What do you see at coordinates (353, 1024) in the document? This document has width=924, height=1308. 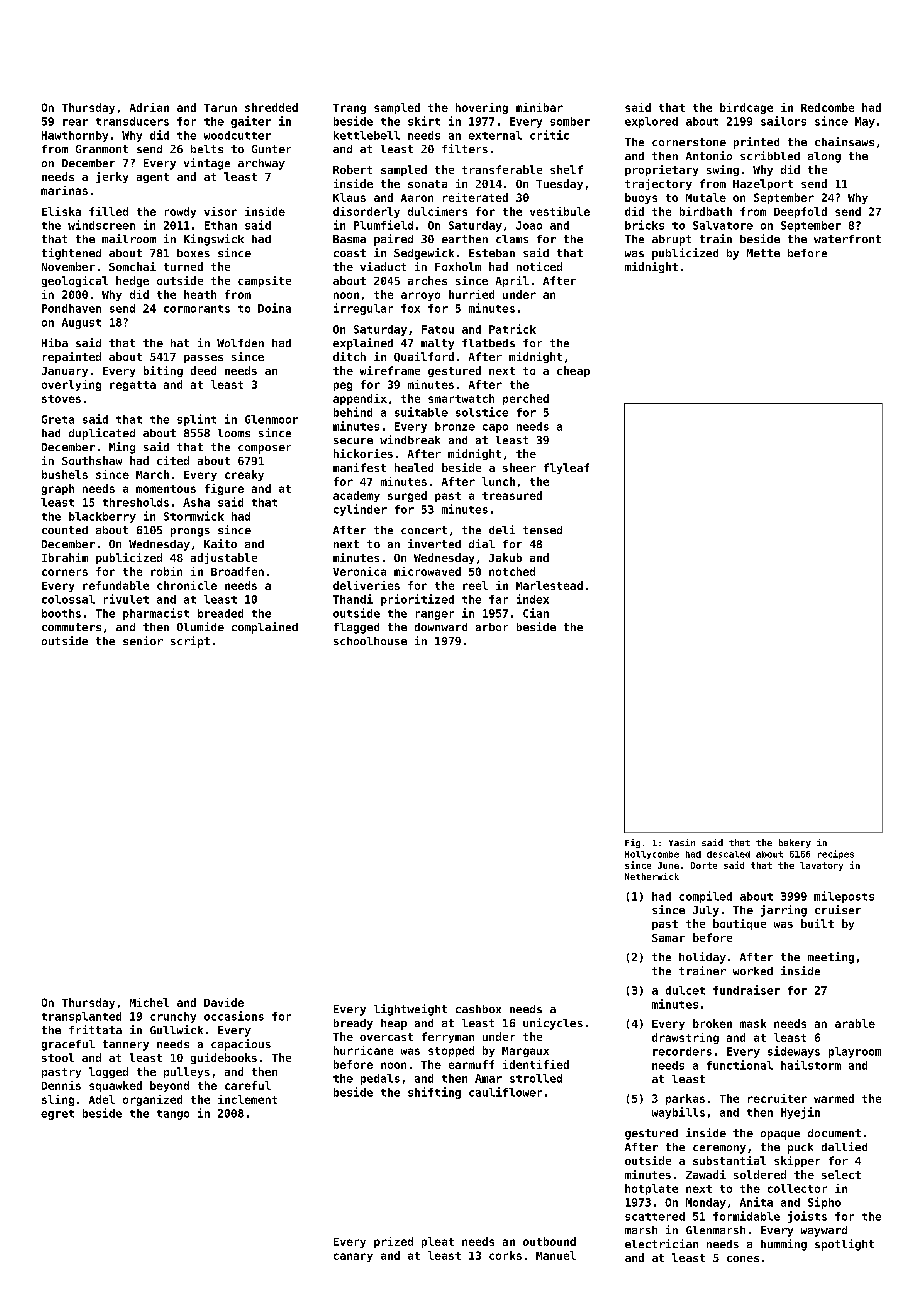 I see `bready` at bounding box center [353, 1024].
